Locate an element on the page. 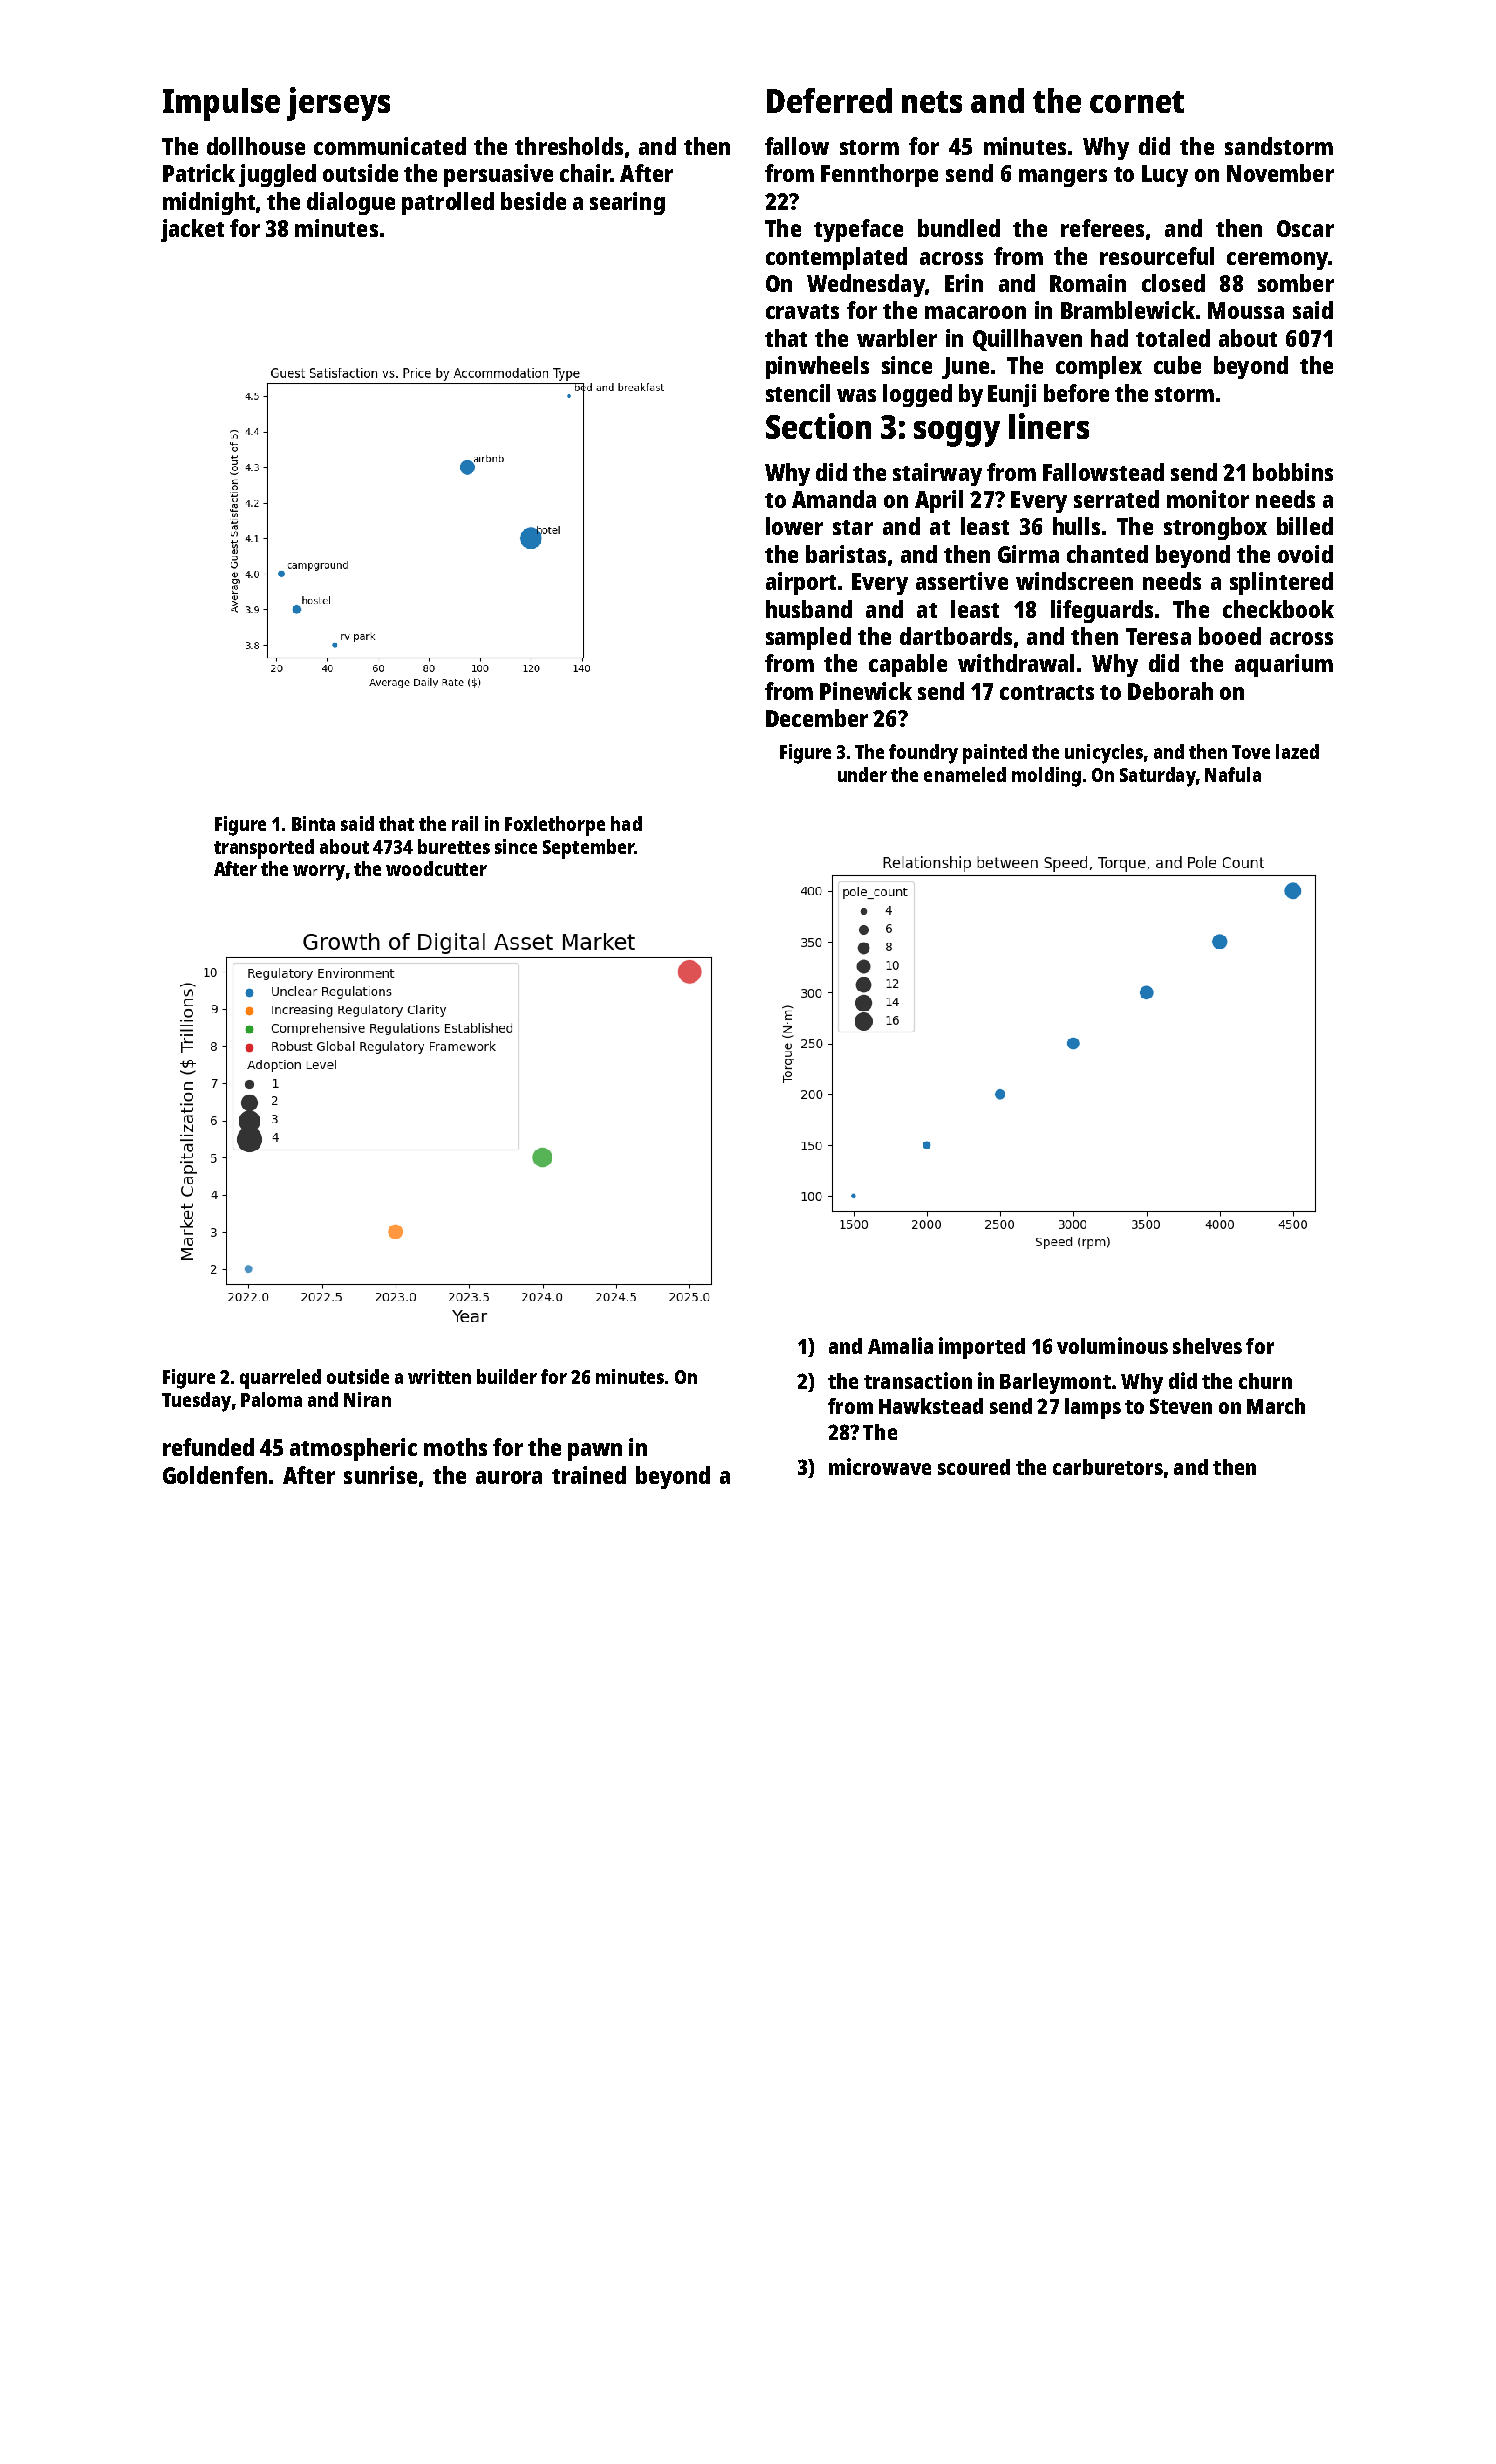  microwave is located at coordinates (880, 1466).
